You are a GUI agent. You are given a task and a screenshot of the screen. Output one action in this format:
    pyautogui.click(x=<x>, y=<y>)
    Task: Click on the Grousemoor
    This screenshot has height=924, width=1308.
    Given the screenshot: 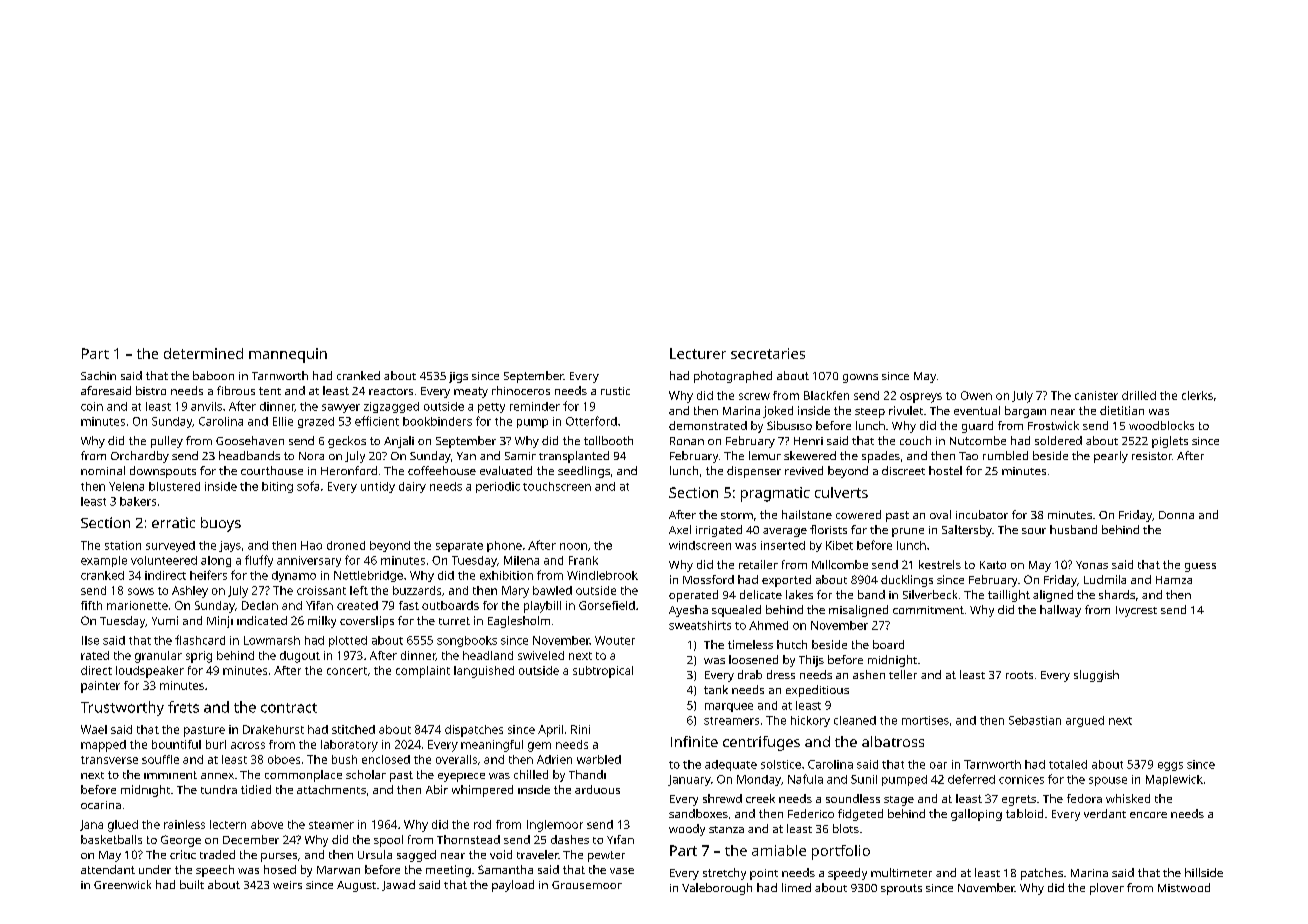 What is the action you would take?
    pyautogui.click(x=587, y=885)
